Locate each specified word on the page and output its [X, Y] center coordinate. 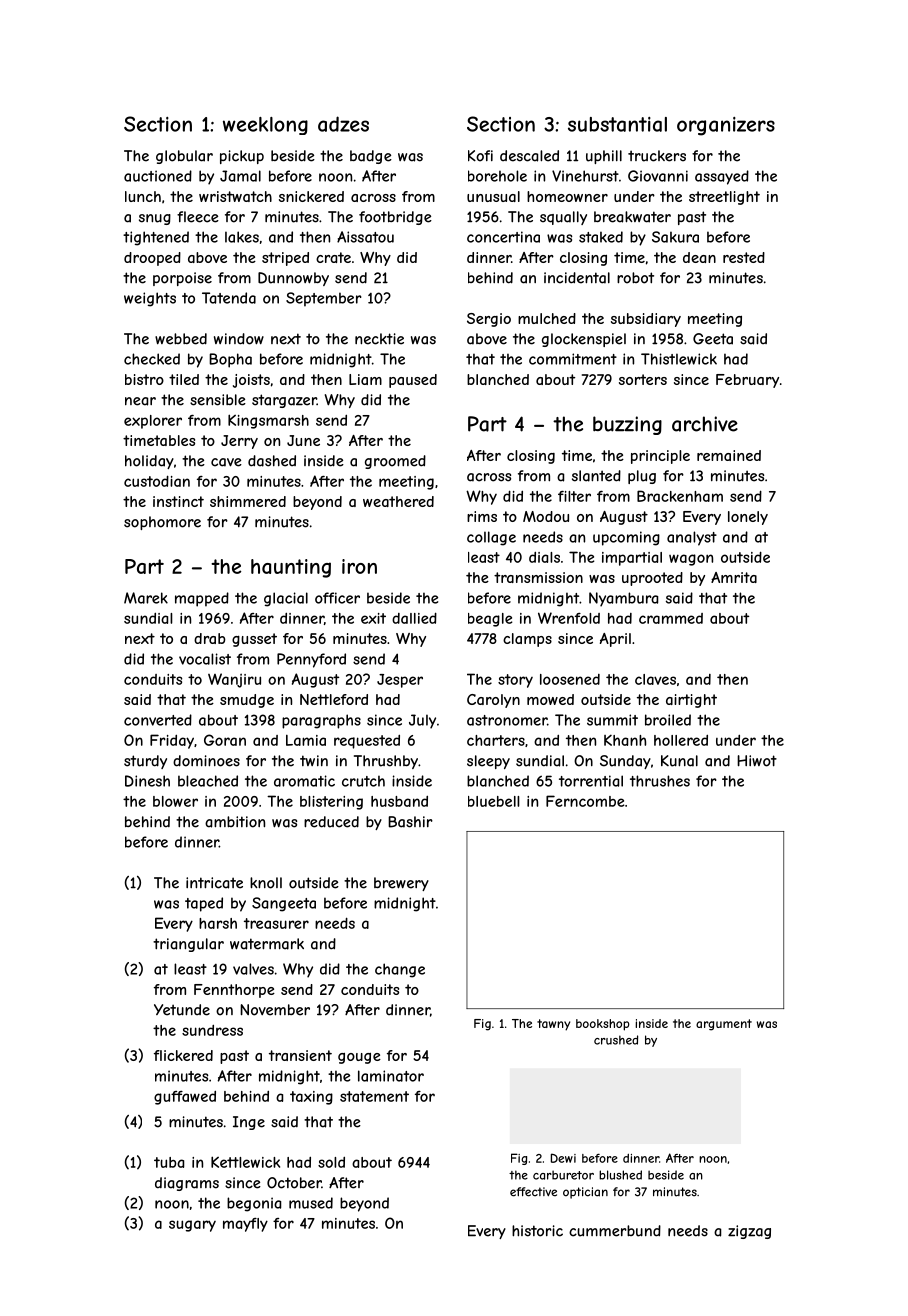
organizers [726, 126]
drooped [152, 259]
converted [158, 720]
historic [537, 1231]
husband [399, 801]
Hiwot [757, 761]
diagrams [187, 1184]
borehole [497, 176]
